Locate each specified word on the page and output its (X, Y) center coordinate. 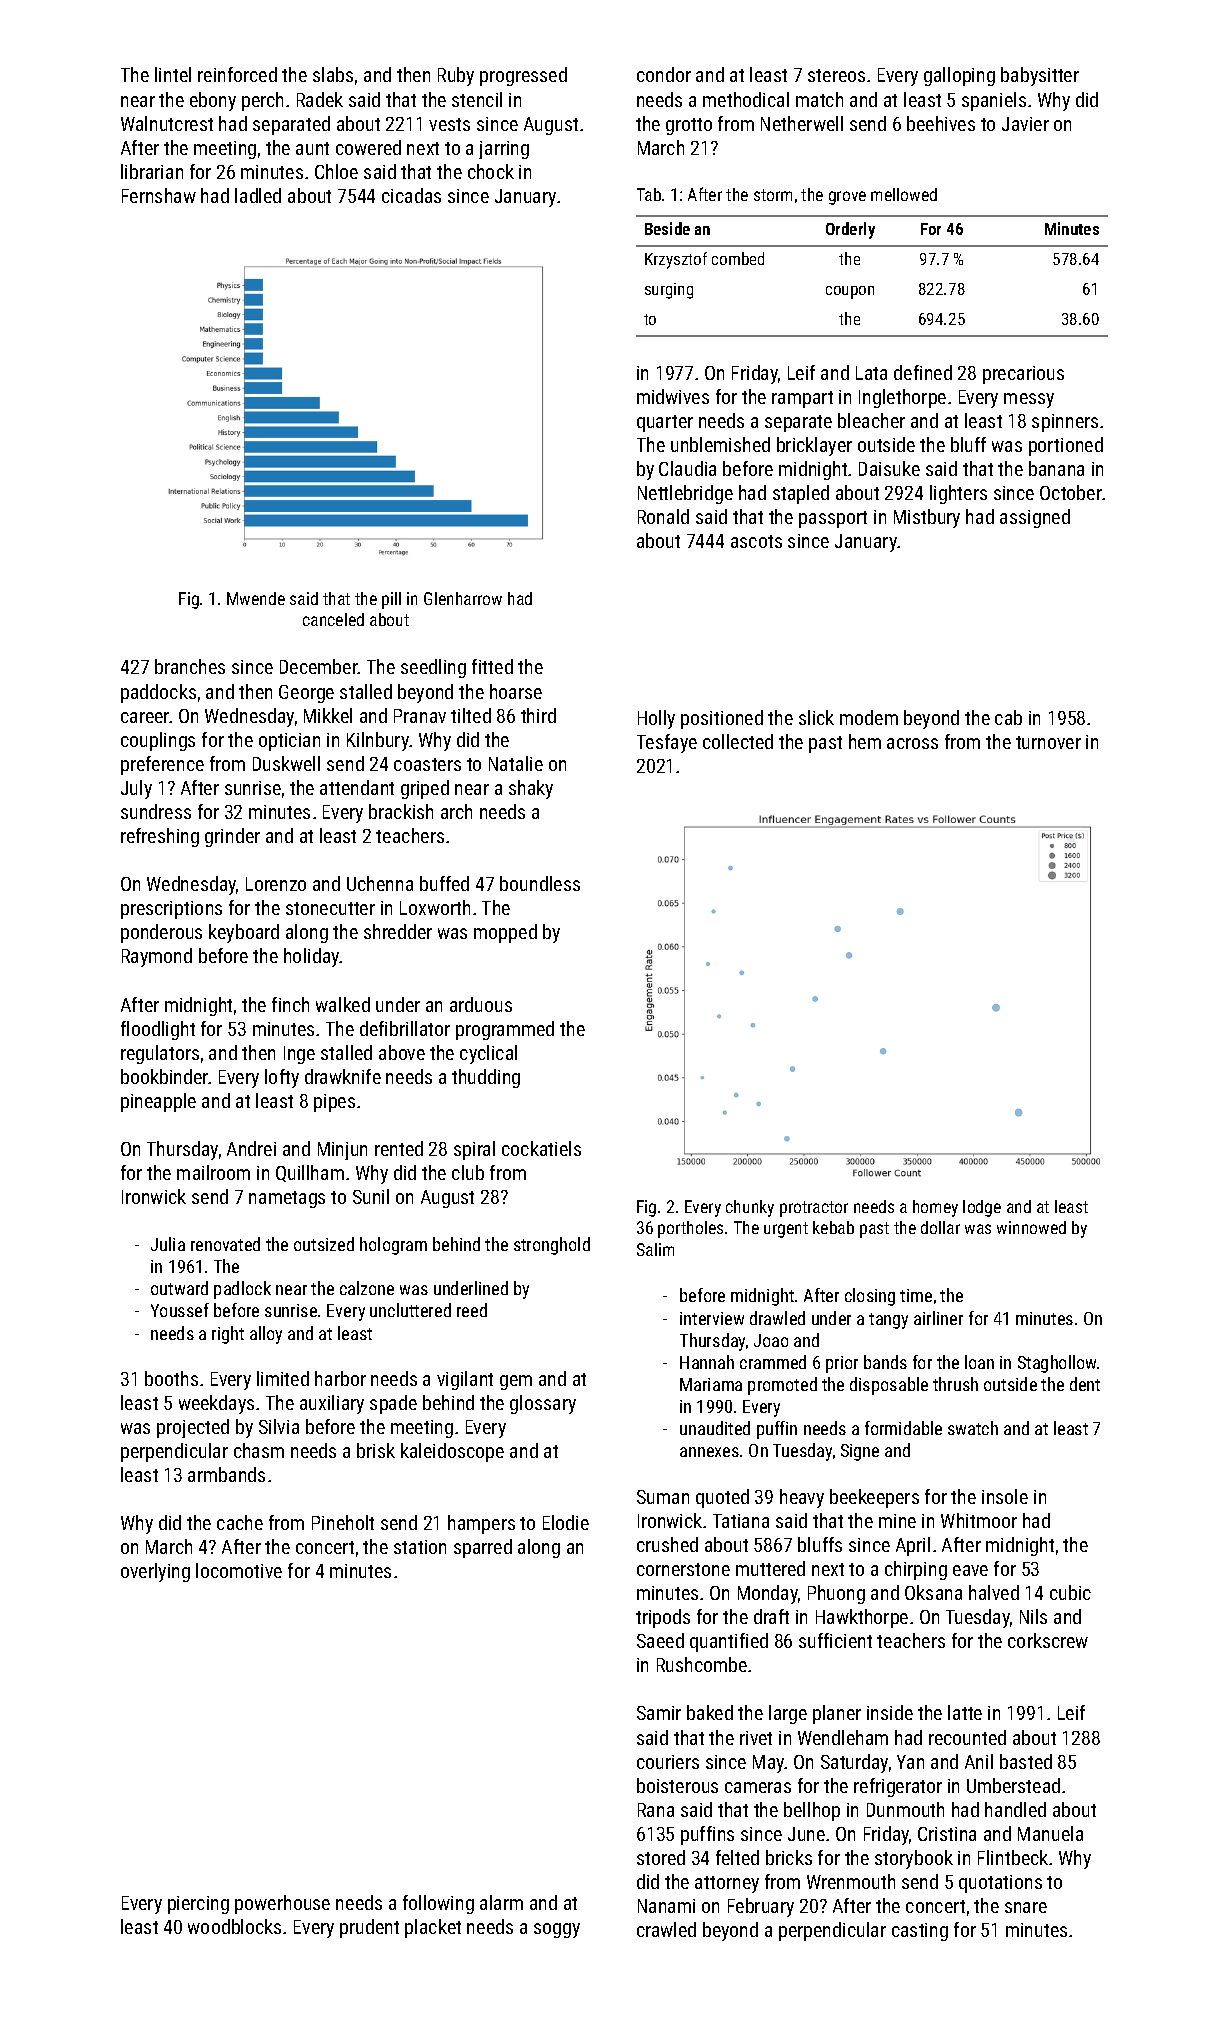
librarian (152, 171)
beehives (941, 123)
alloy (266, 1335)
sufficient (835, 1640)
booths (171, 1378)
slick (816, 717)
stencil (477, 99)
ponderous (161, 933)
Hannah (707, 1362)
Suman (663, 1497)
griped (425, 789)
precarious (1023, 375)
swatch (973, 1428)
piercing (198, 1905)
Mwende (256, 598)
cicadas (411, 195)
